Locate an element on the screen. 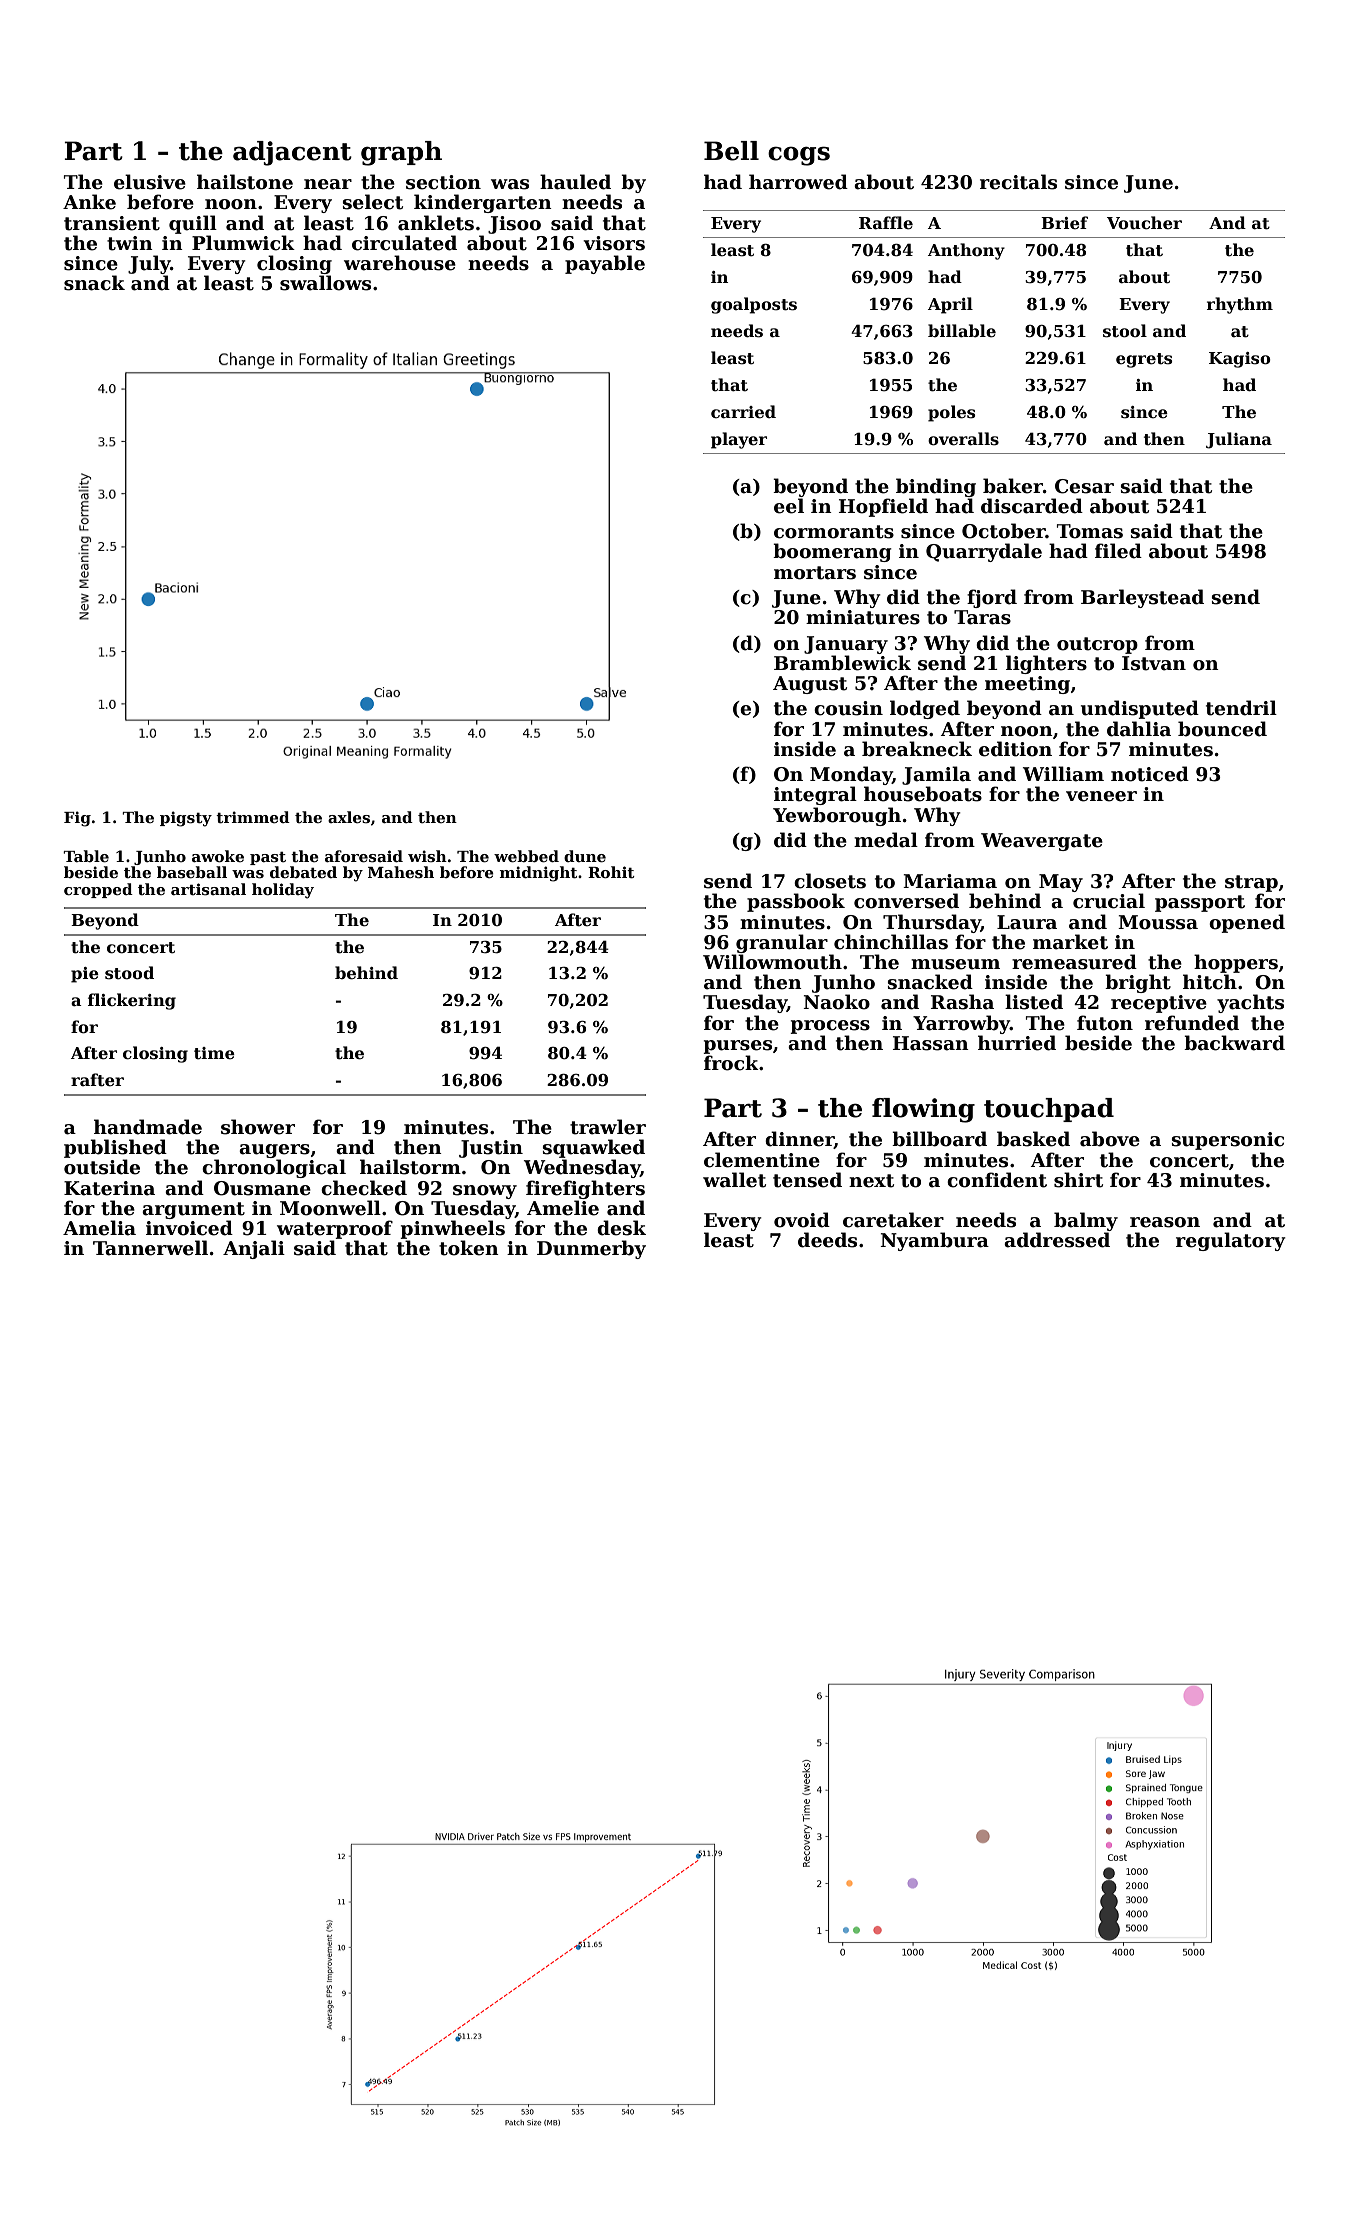  mortars is located at coordinates (815, 573).
